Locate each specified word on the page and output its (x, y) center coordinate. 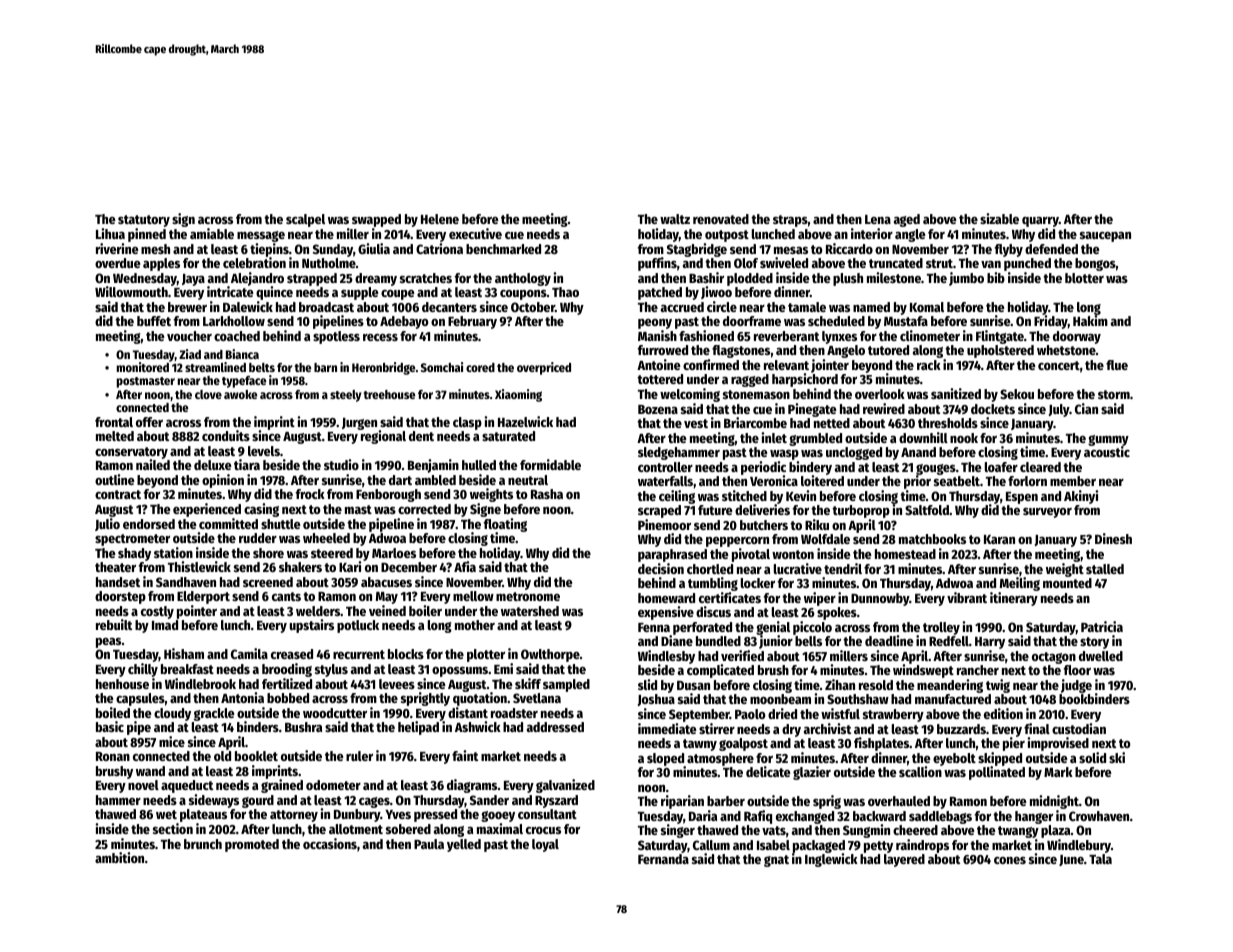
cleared (1040, 467)
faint (465, 755)
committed (228, 523)
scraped (659, 511)
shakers (300, 567)
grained (282, 786)
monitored (143, 367)
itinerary (1014, 599)
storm (1114, 394)
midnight (1054, 802)
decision (661, 568)
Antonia (242, 697)
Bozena (658, 409)
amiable (212, 233)
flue (1117, 365)
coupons (523, 295)
